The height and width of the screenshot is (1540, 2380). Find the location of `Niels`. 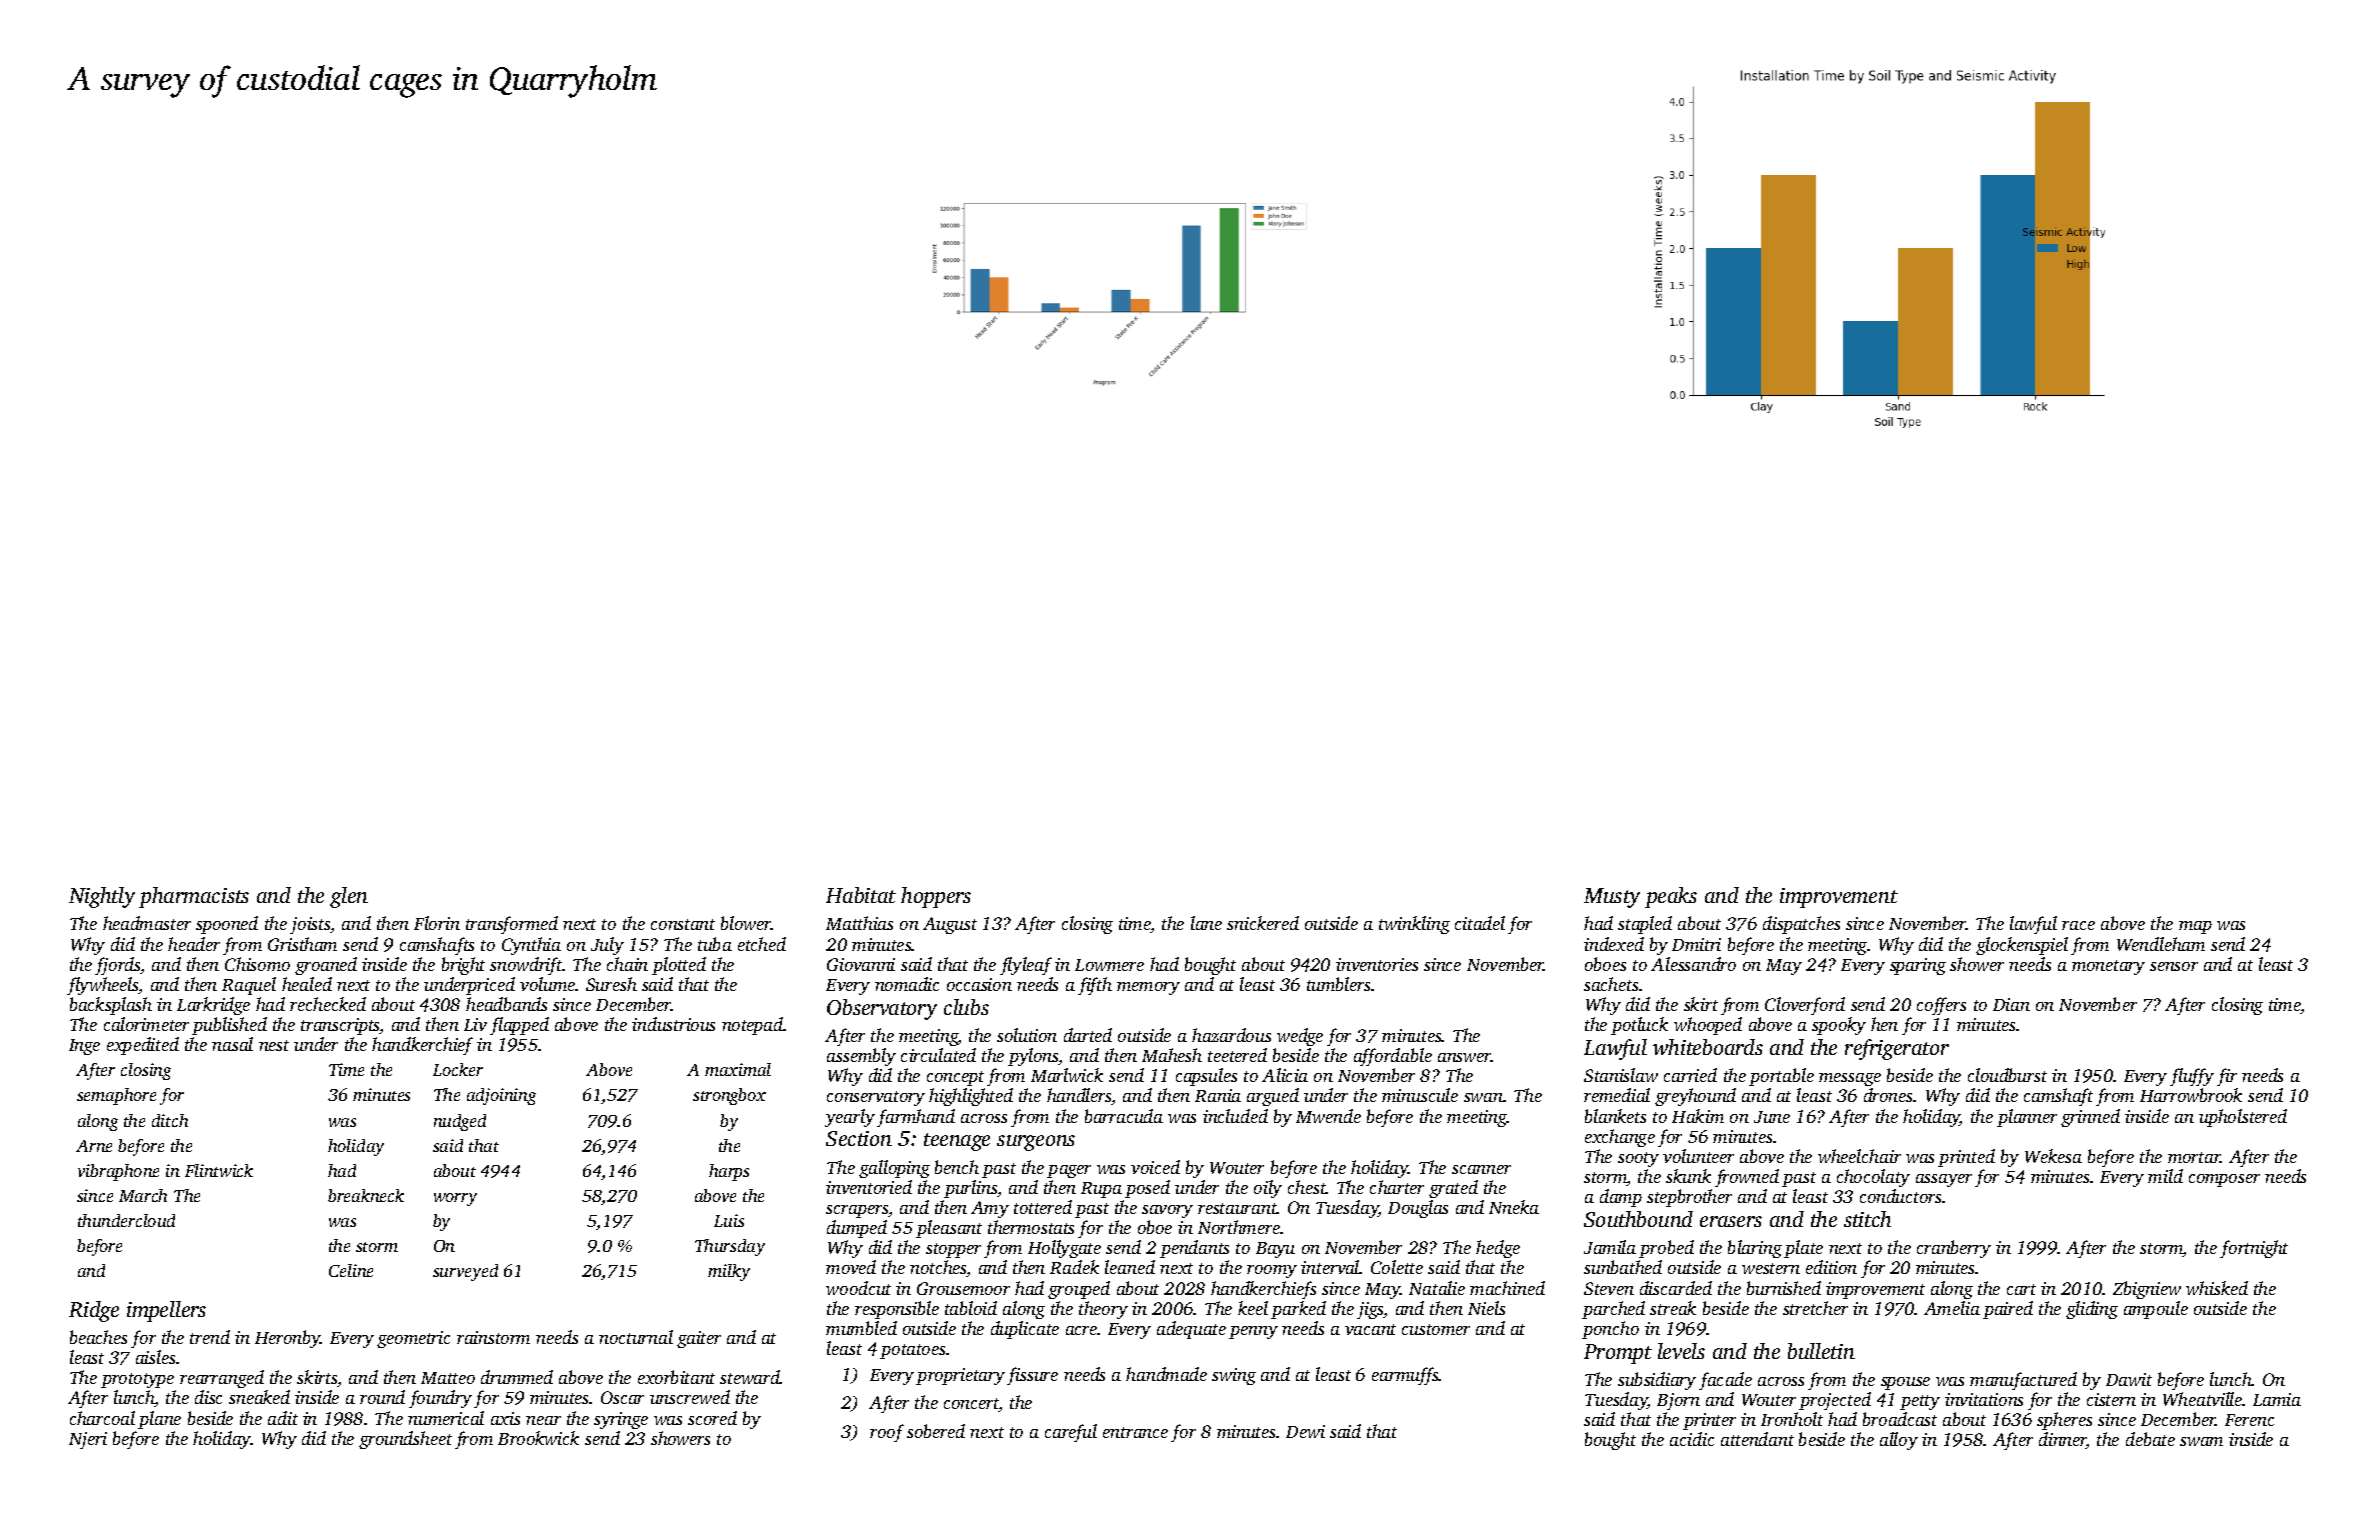

Niels is located at coordinates (1486, 1308).
